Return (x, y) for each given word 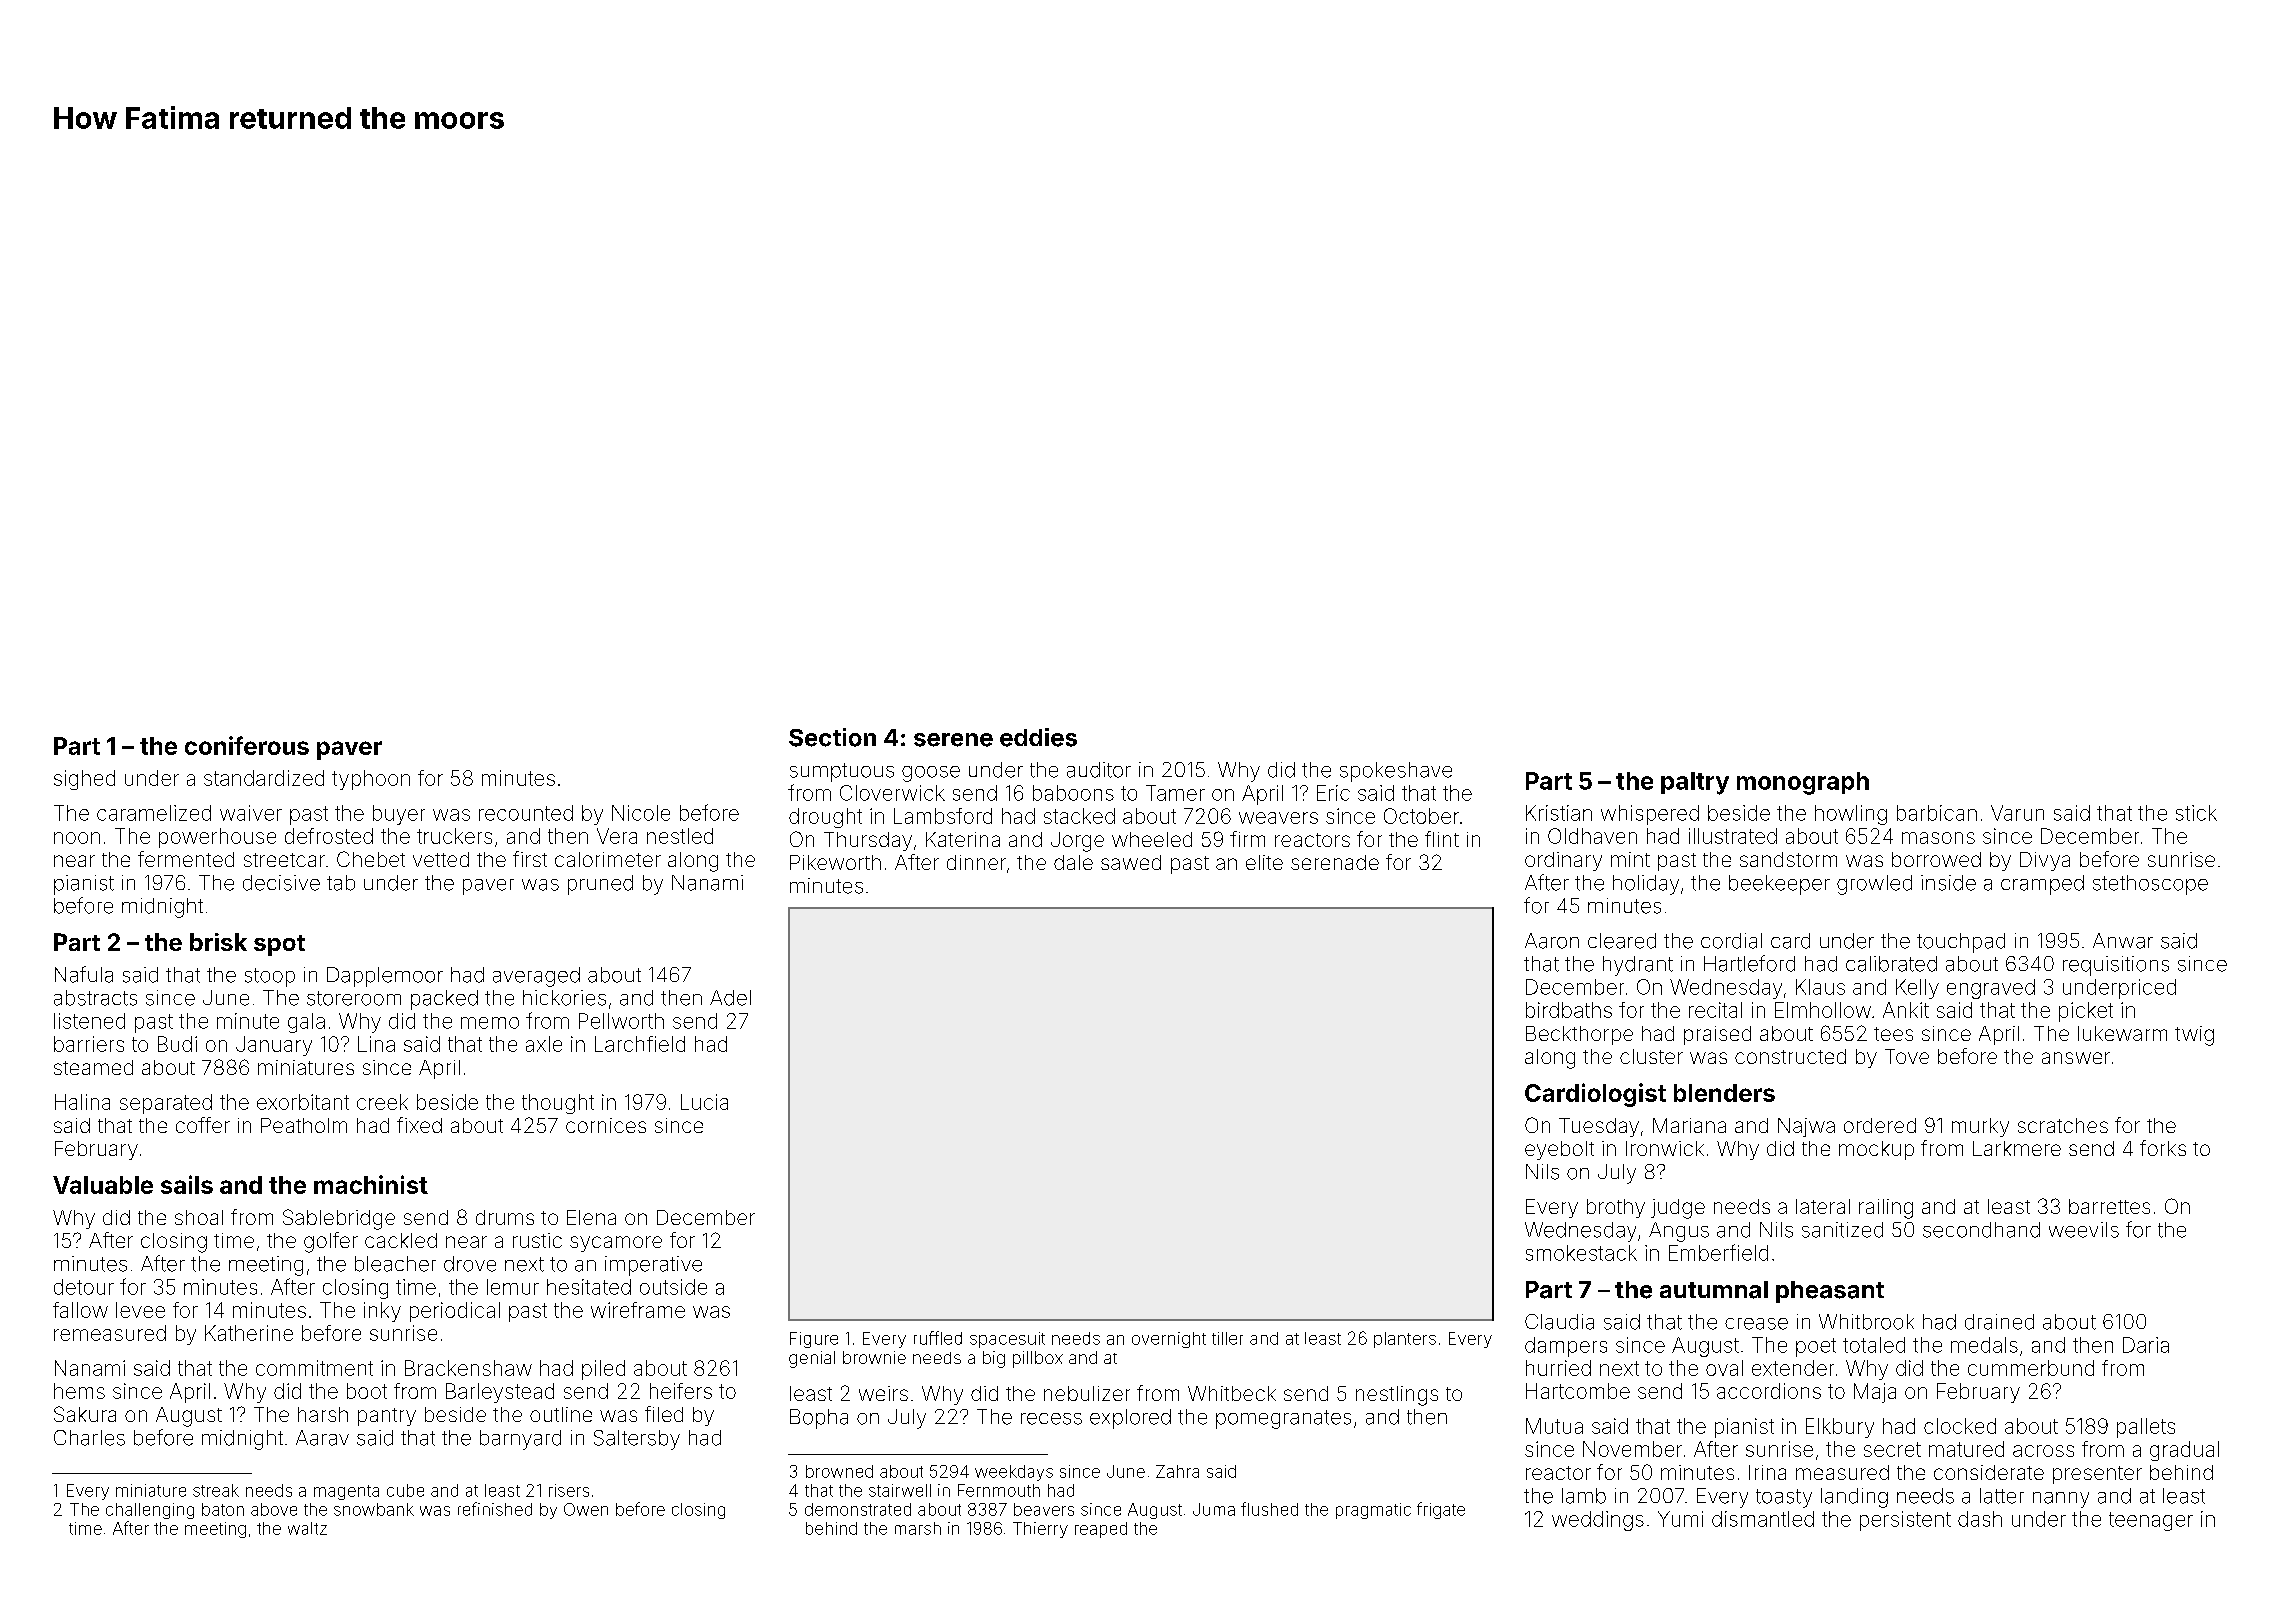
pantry (387, 1417)
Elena (591, 1217)
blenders (1724, 1093)
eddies (1038, 737)
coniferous (247, 745)
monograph (1803, 783)
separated (166, 1104)
